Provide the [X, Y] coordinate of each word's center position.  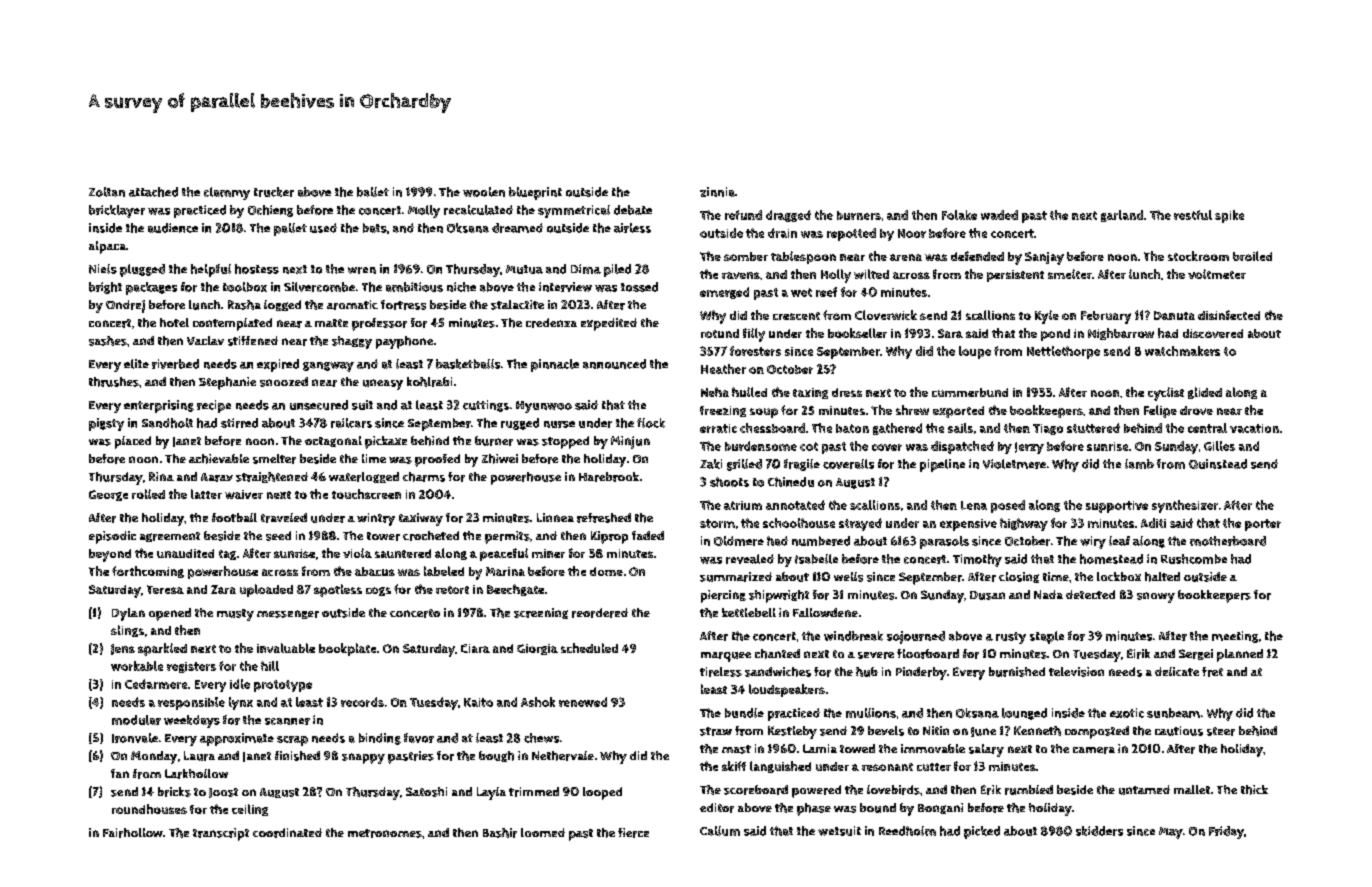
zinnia [717, 192]
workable [137, 666]
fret [1212, 672]
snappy [363, 758]
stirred [239, 423]
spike [1229, 216]
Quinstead [1218, 464]
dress [847, 392]
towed [857, 748]
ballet [373, 192]
